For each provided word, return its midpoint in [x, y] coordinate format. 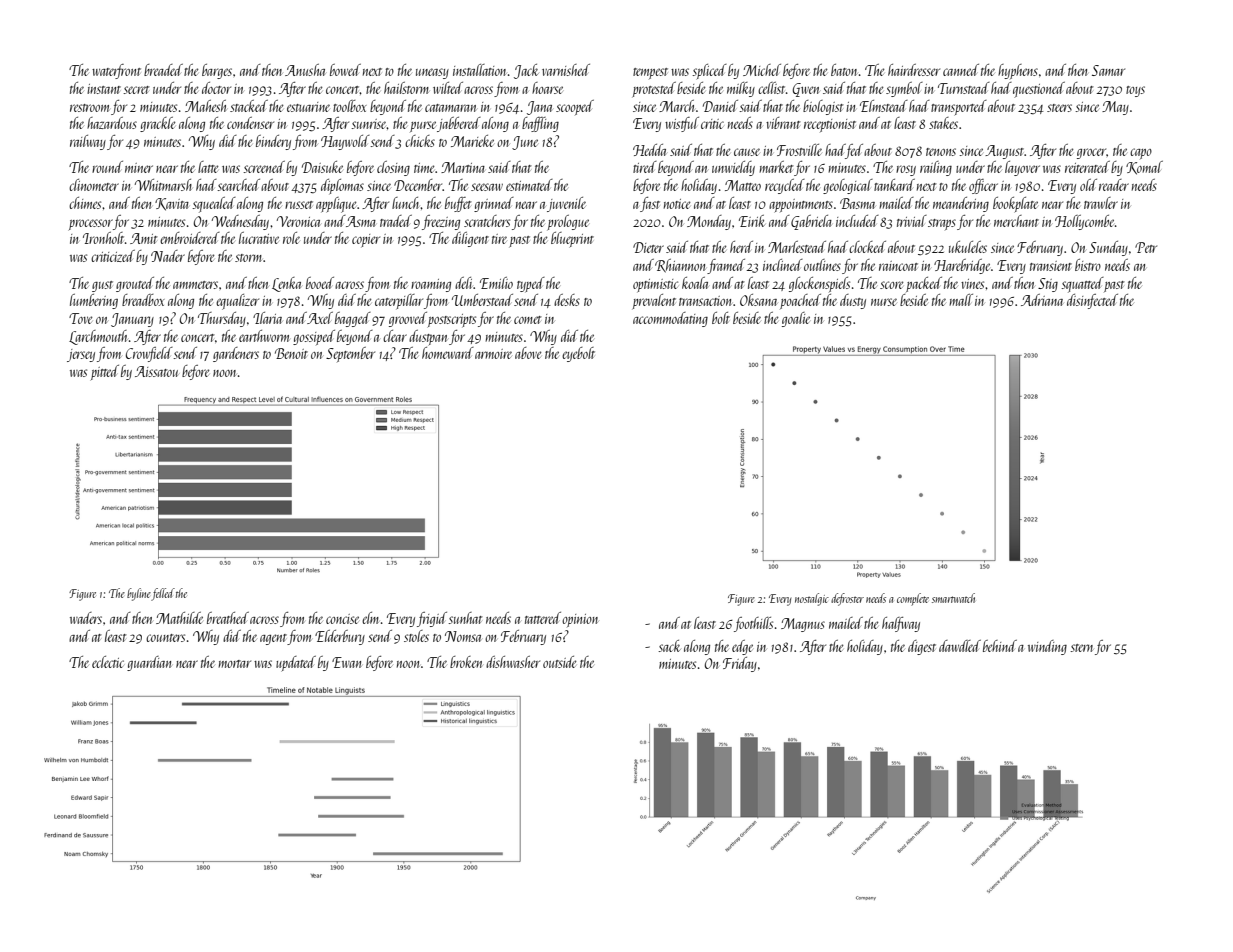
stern [1081, 648]
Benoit [291, 353]
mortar [235, 664]
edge [742, 647]
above [528, 353]
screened [264, 167]
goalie [796, 319]
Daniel [720, 106]
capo [1141, 153]
